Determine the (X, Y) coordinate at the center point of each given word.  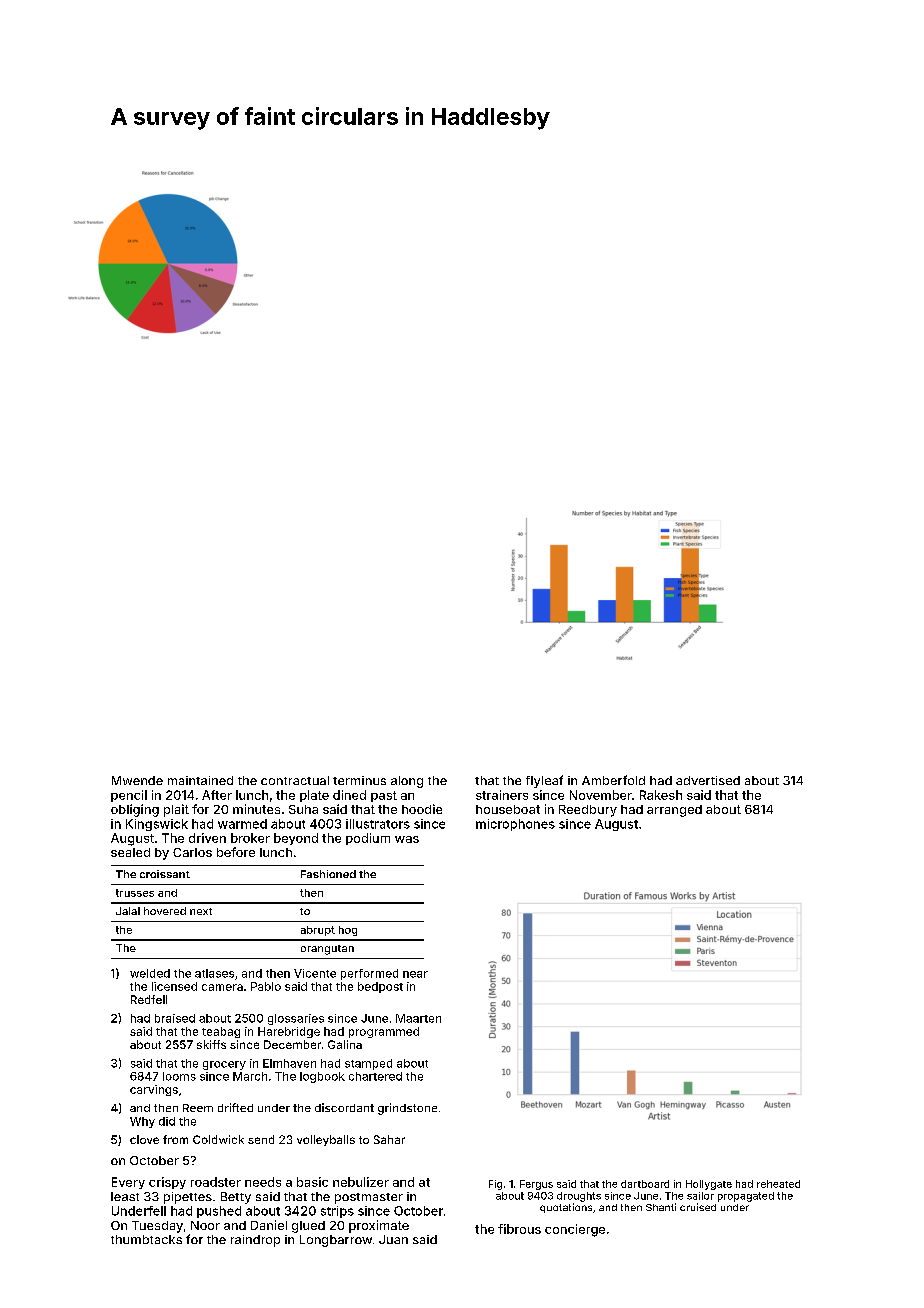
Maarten (418, 1018)
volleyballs (326, 1140)
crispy (167, 1183)
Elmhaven (289, 1063)
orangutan (327, 950)
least (125, 1196)
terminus (359, 780)
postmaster (369, 1198)
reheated (778, 1184)
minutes (256, 809)
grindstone (407, 1109)
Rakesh (661, 795)
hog (348, 931)
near (415, 974)
